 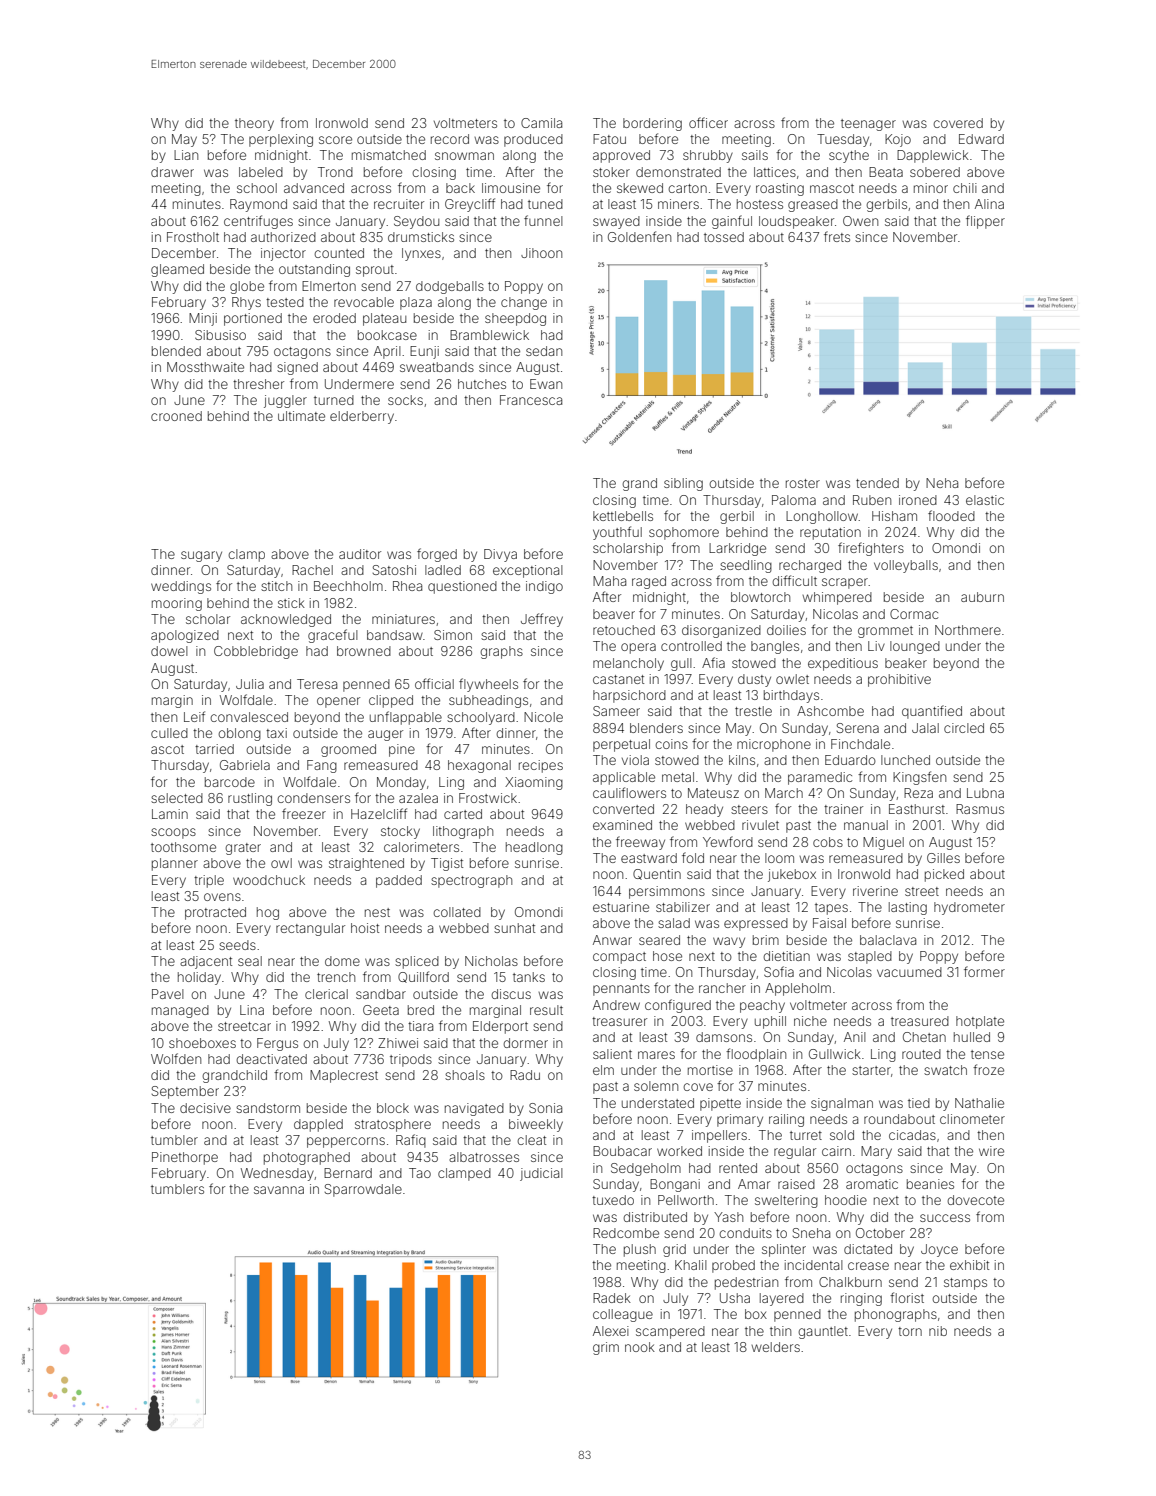 I want to click on teenager, so click(x=868, y=125).
